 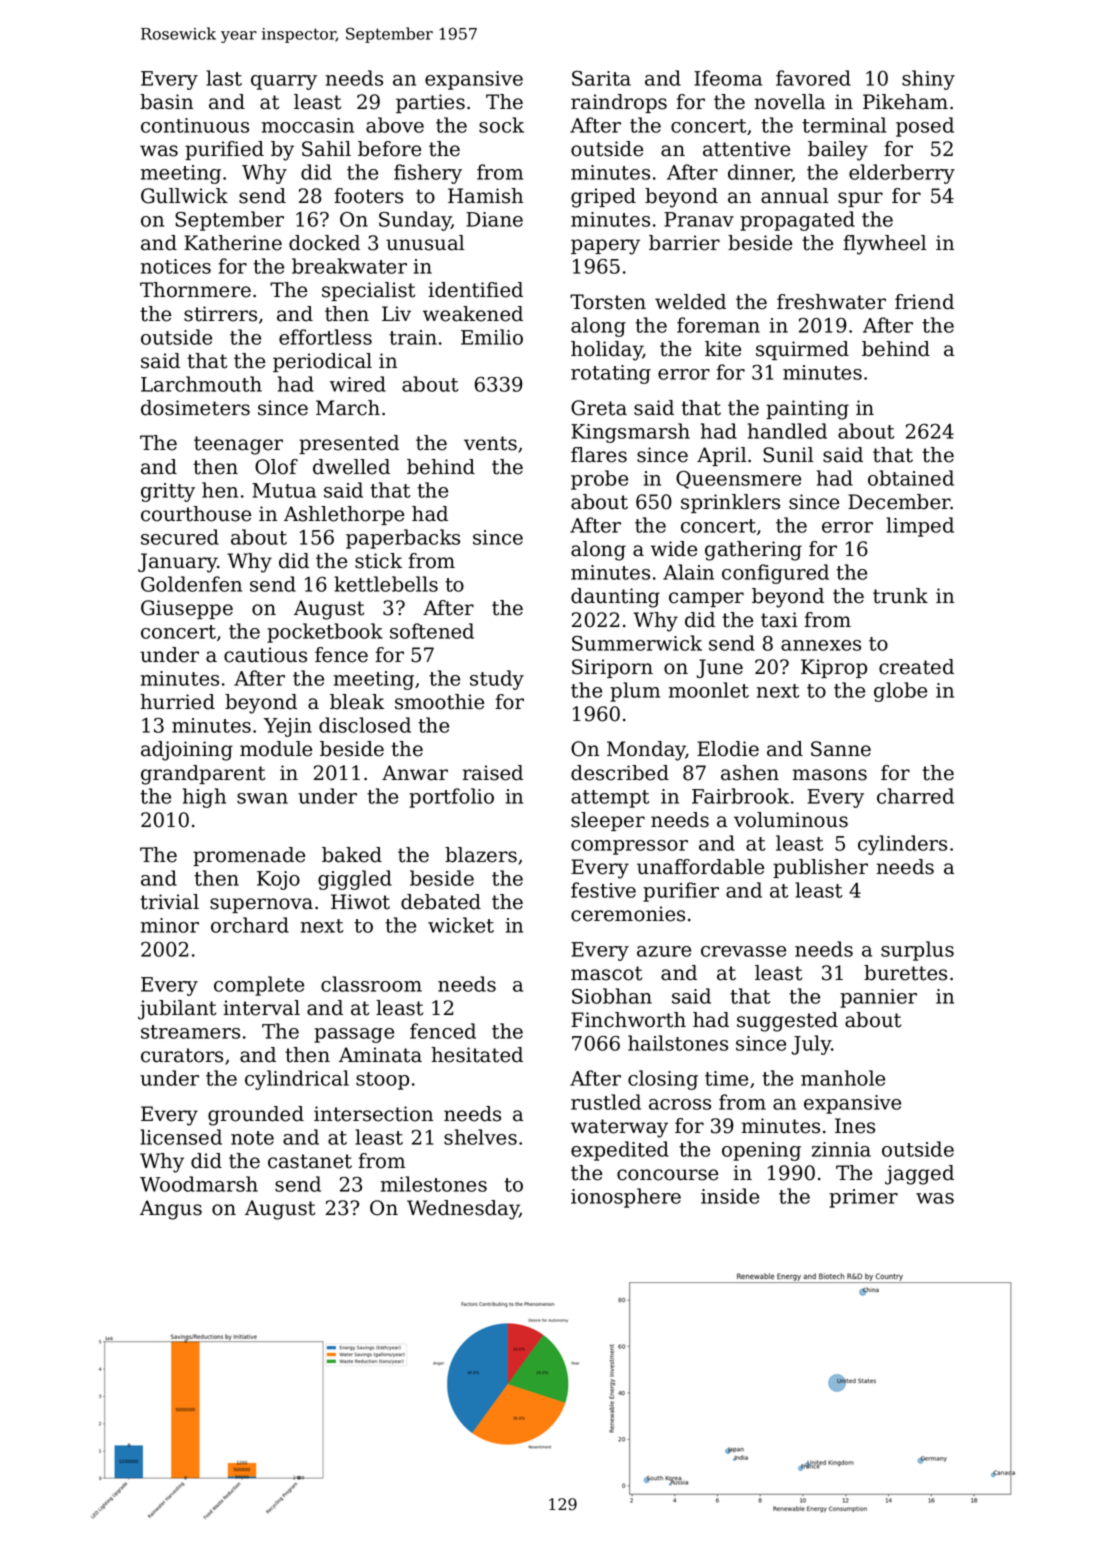 What do you see at coordinates (497, 680) in the screenshot?
I see `study` at bounding box center [497, 680].
